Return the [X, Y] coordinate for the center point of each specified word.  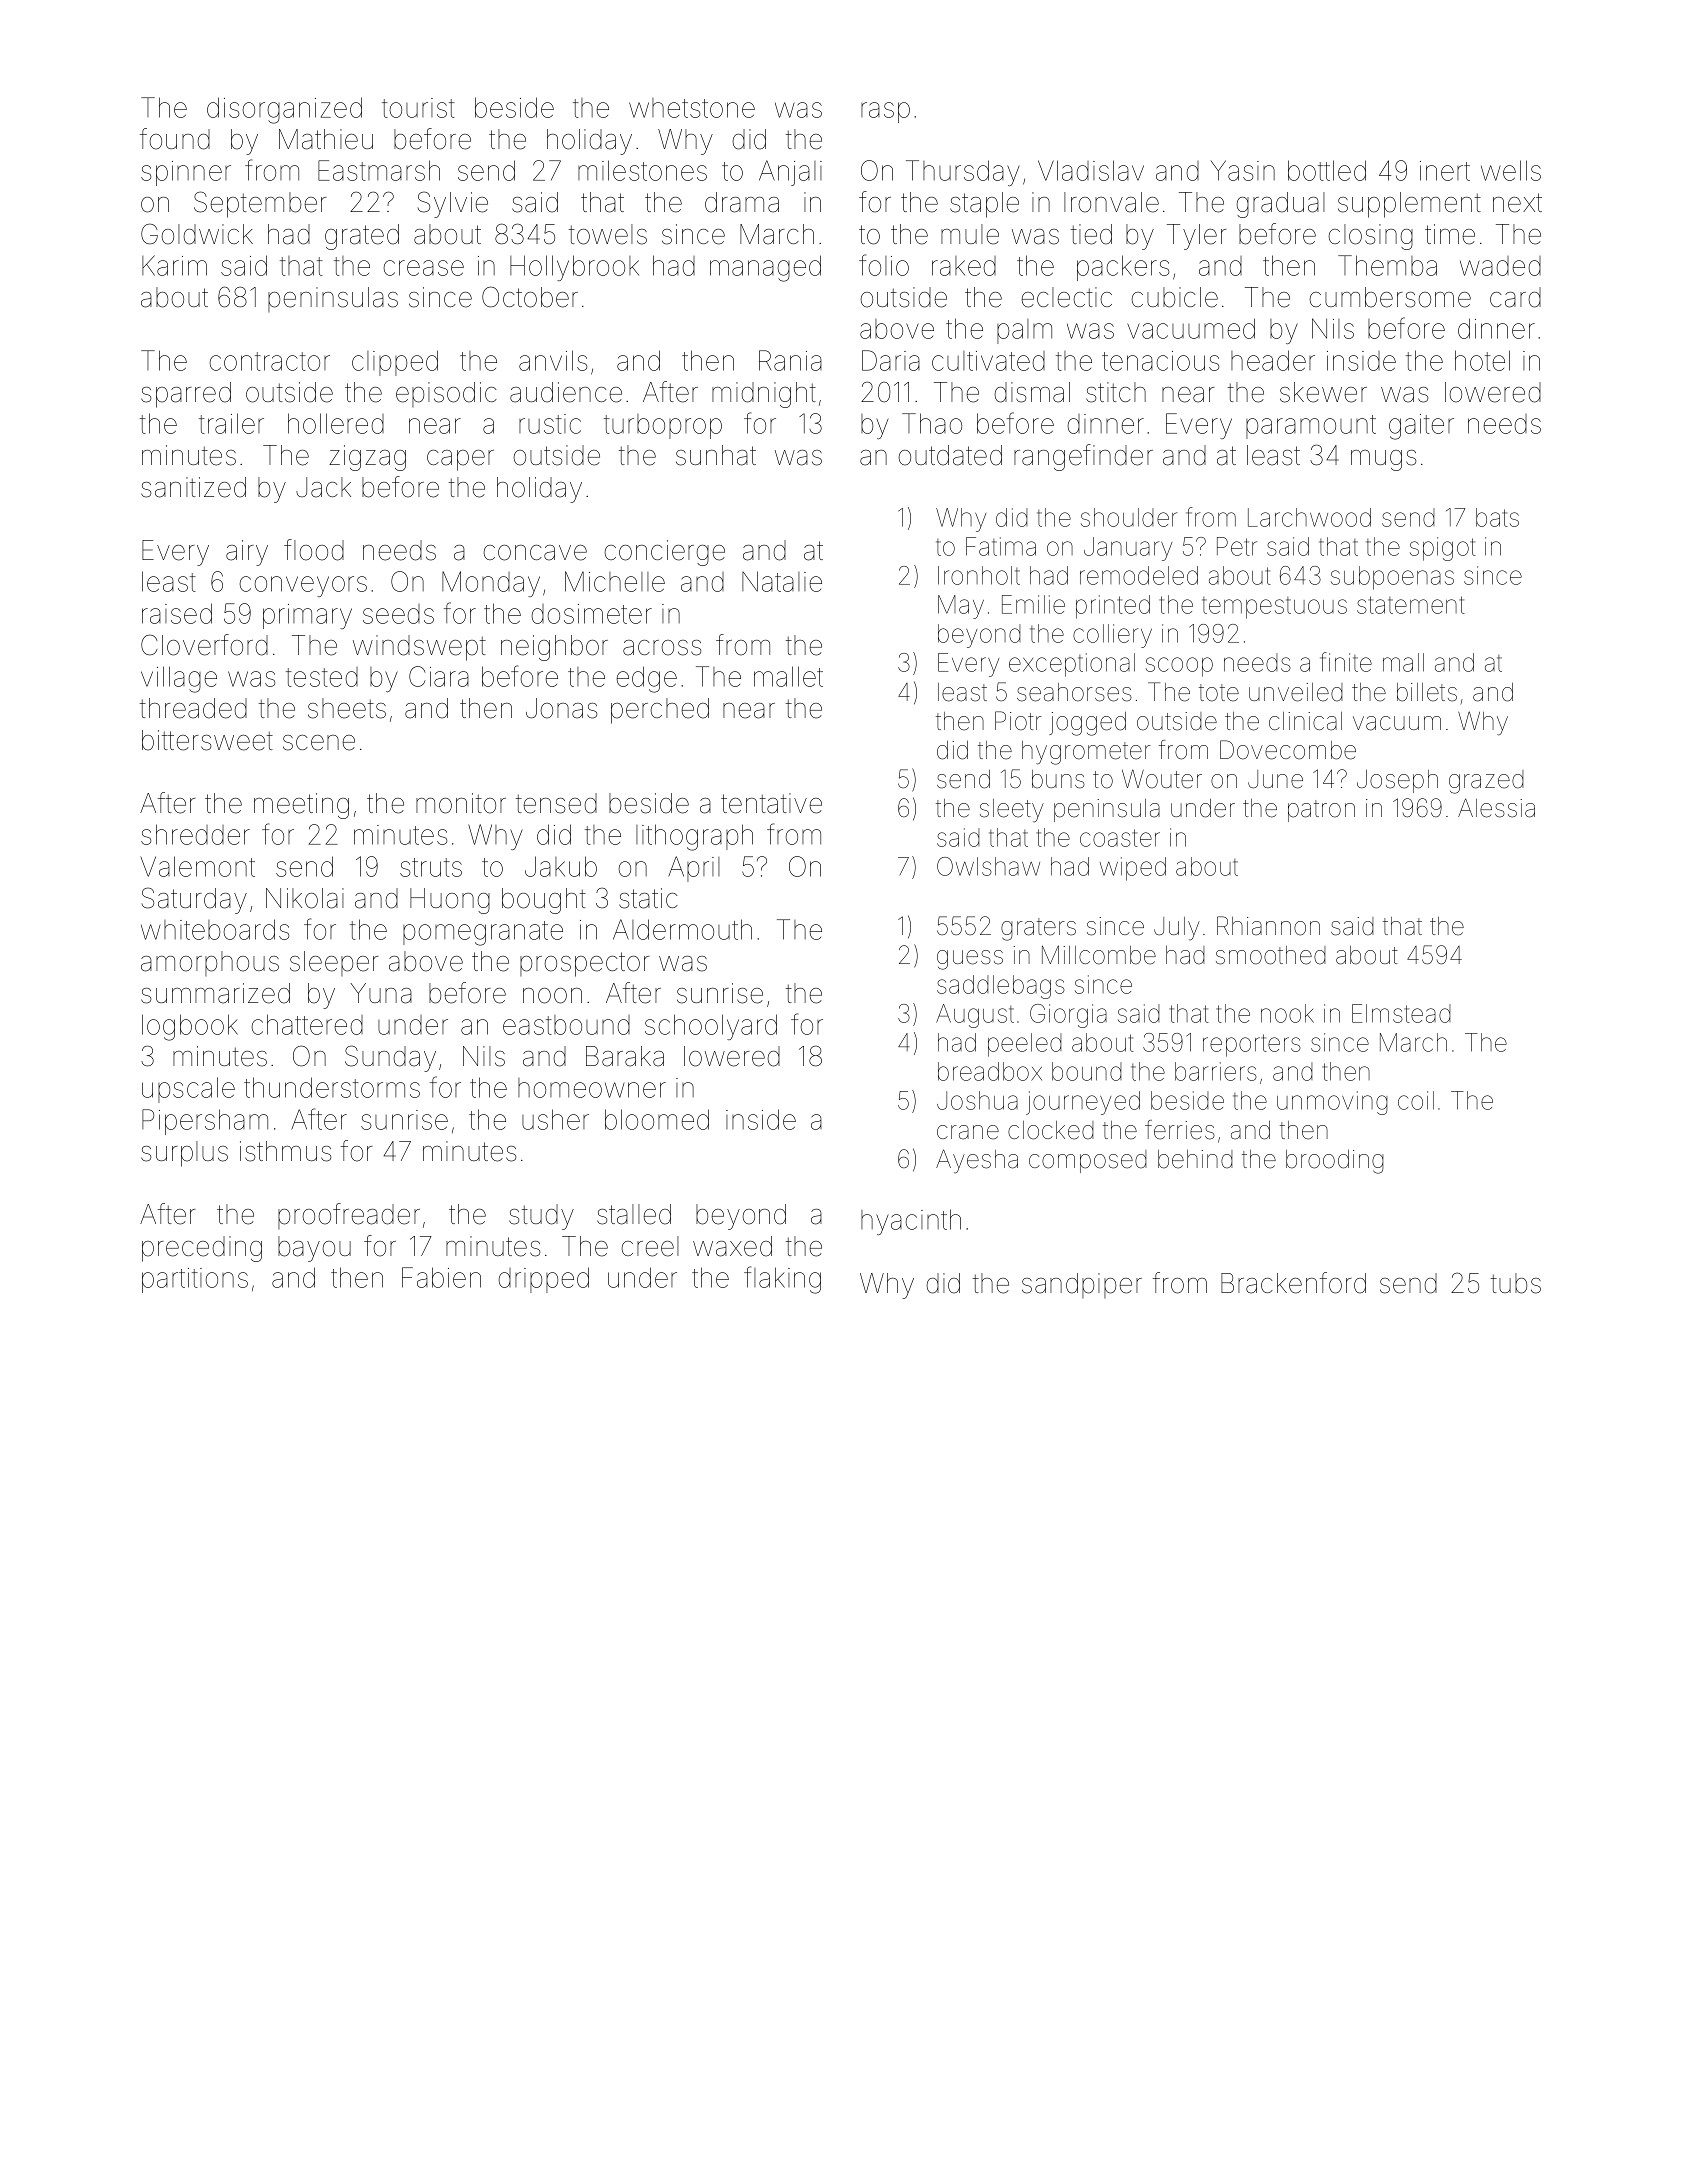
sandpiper [1082, 1285]
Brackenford [1293, 1283]
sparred [186, 395]
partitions [195, 1280]
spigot [1443, 549]
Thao [932, 423]
